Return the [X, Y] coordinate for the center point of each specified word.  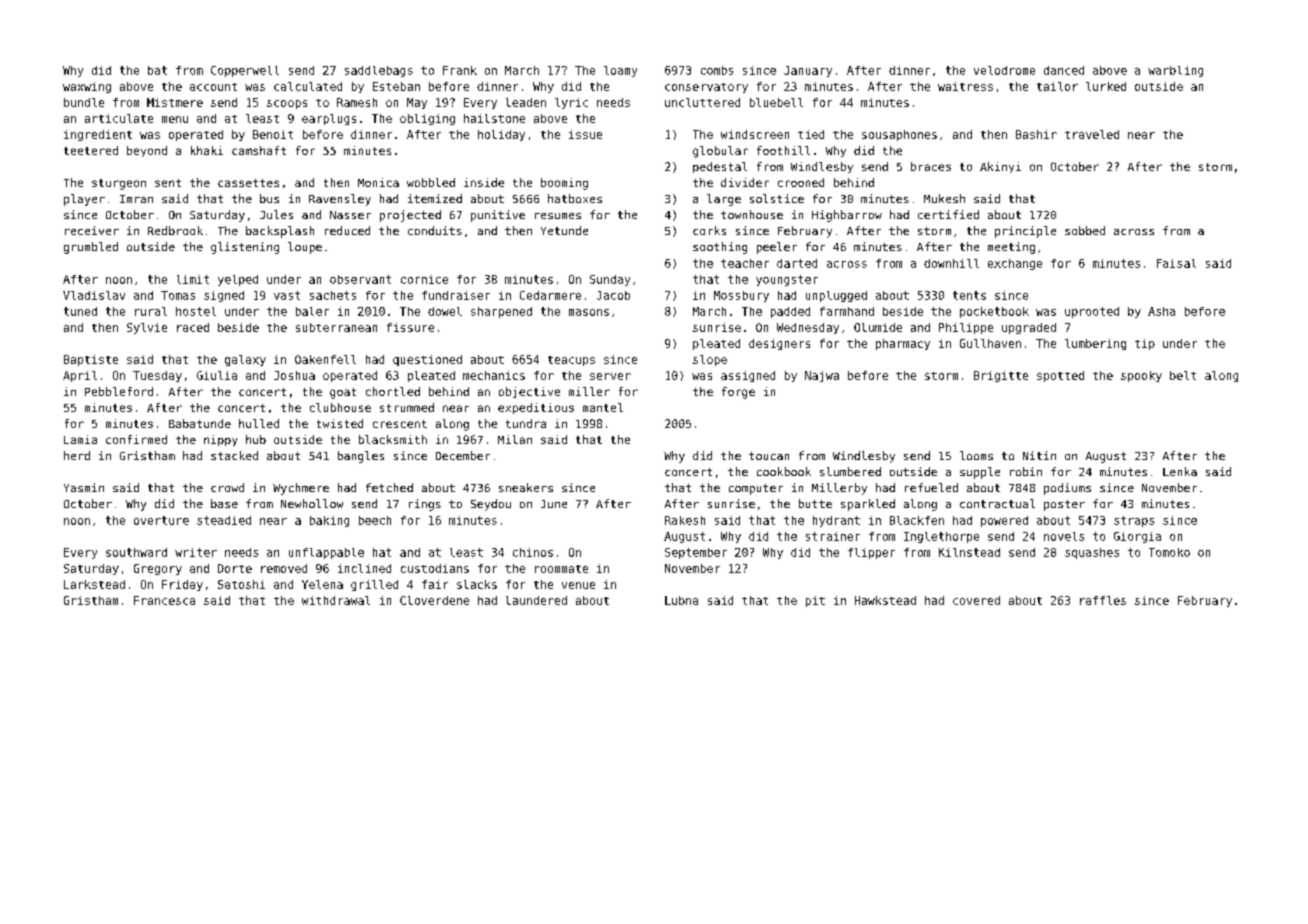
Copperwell [245, 71]
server [610, 376]
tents [969, 295]
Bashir [1036, 134]
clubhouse [340, 407]
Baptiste [91, 360]
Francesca [164, 600]
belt [1183, 375]
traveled [1092, 134]
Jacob [613, 295]
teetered [91, 150]
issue [585, 134]
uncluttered [702, 102]
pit [815, 601]
